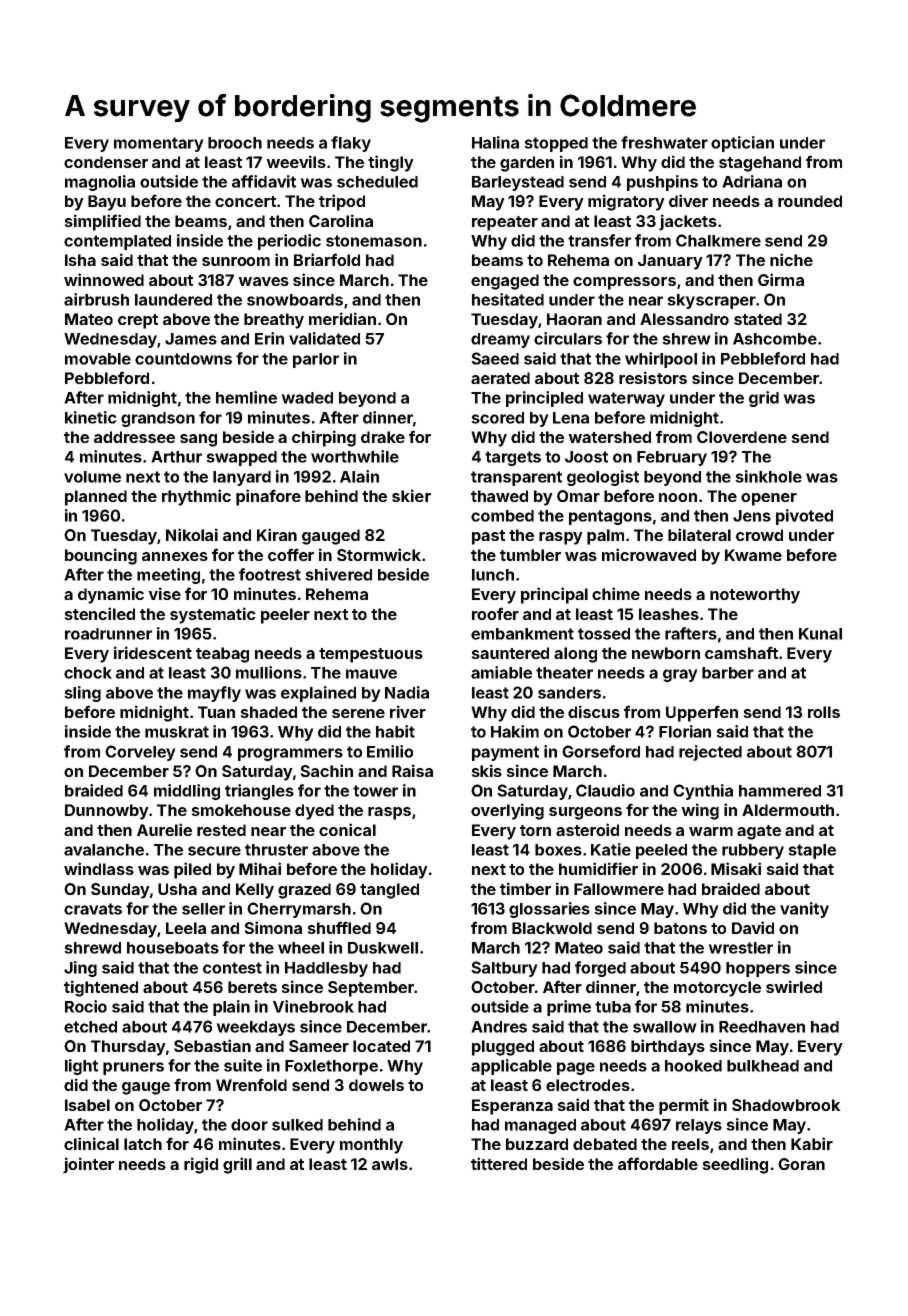  Describe the element at coordinates (586, 457) in the screenshot. I see `Joost` at that location.
